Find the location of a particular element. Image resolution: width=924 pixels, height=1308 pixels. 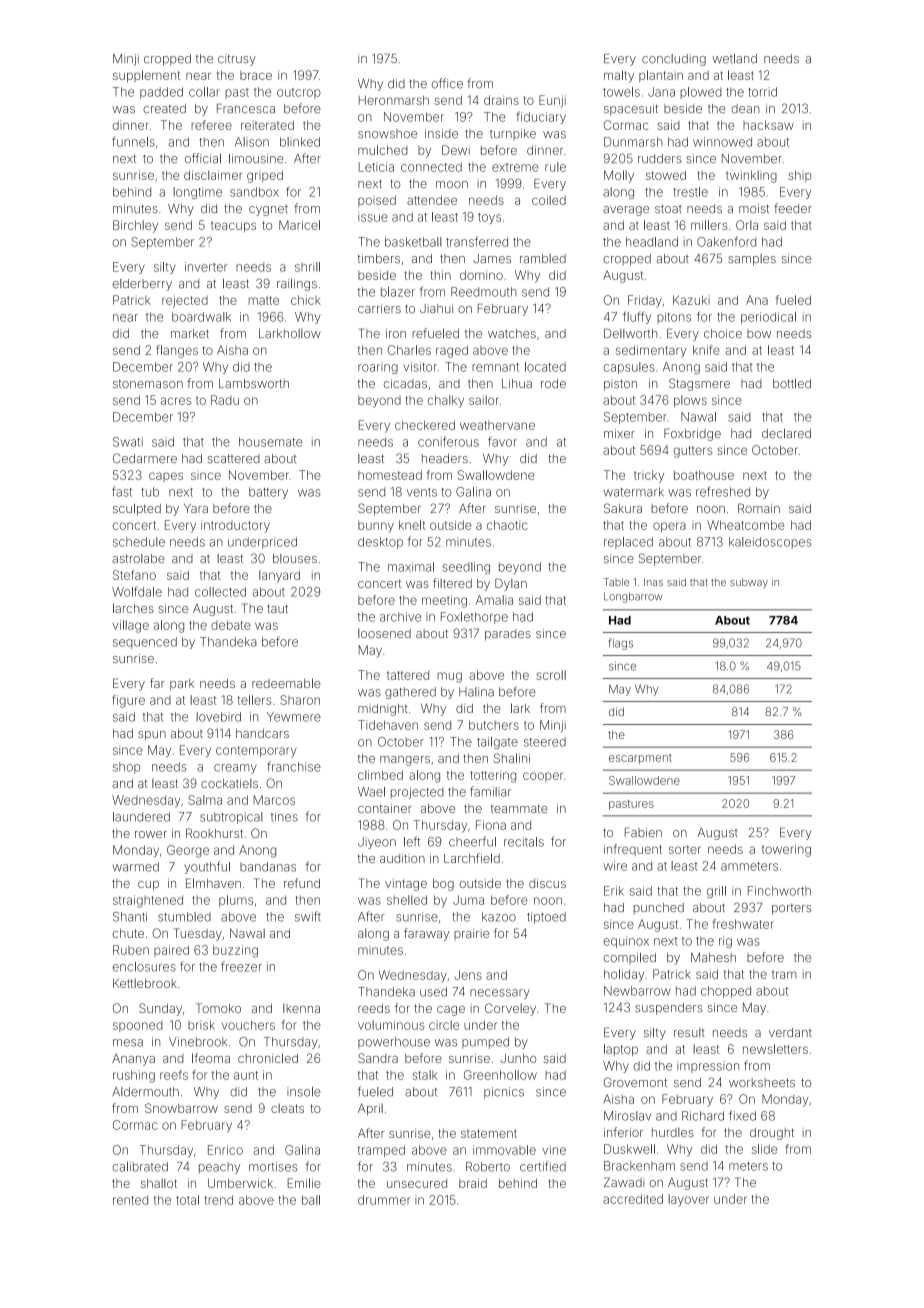

connected is located at coordinates (431, 167).
